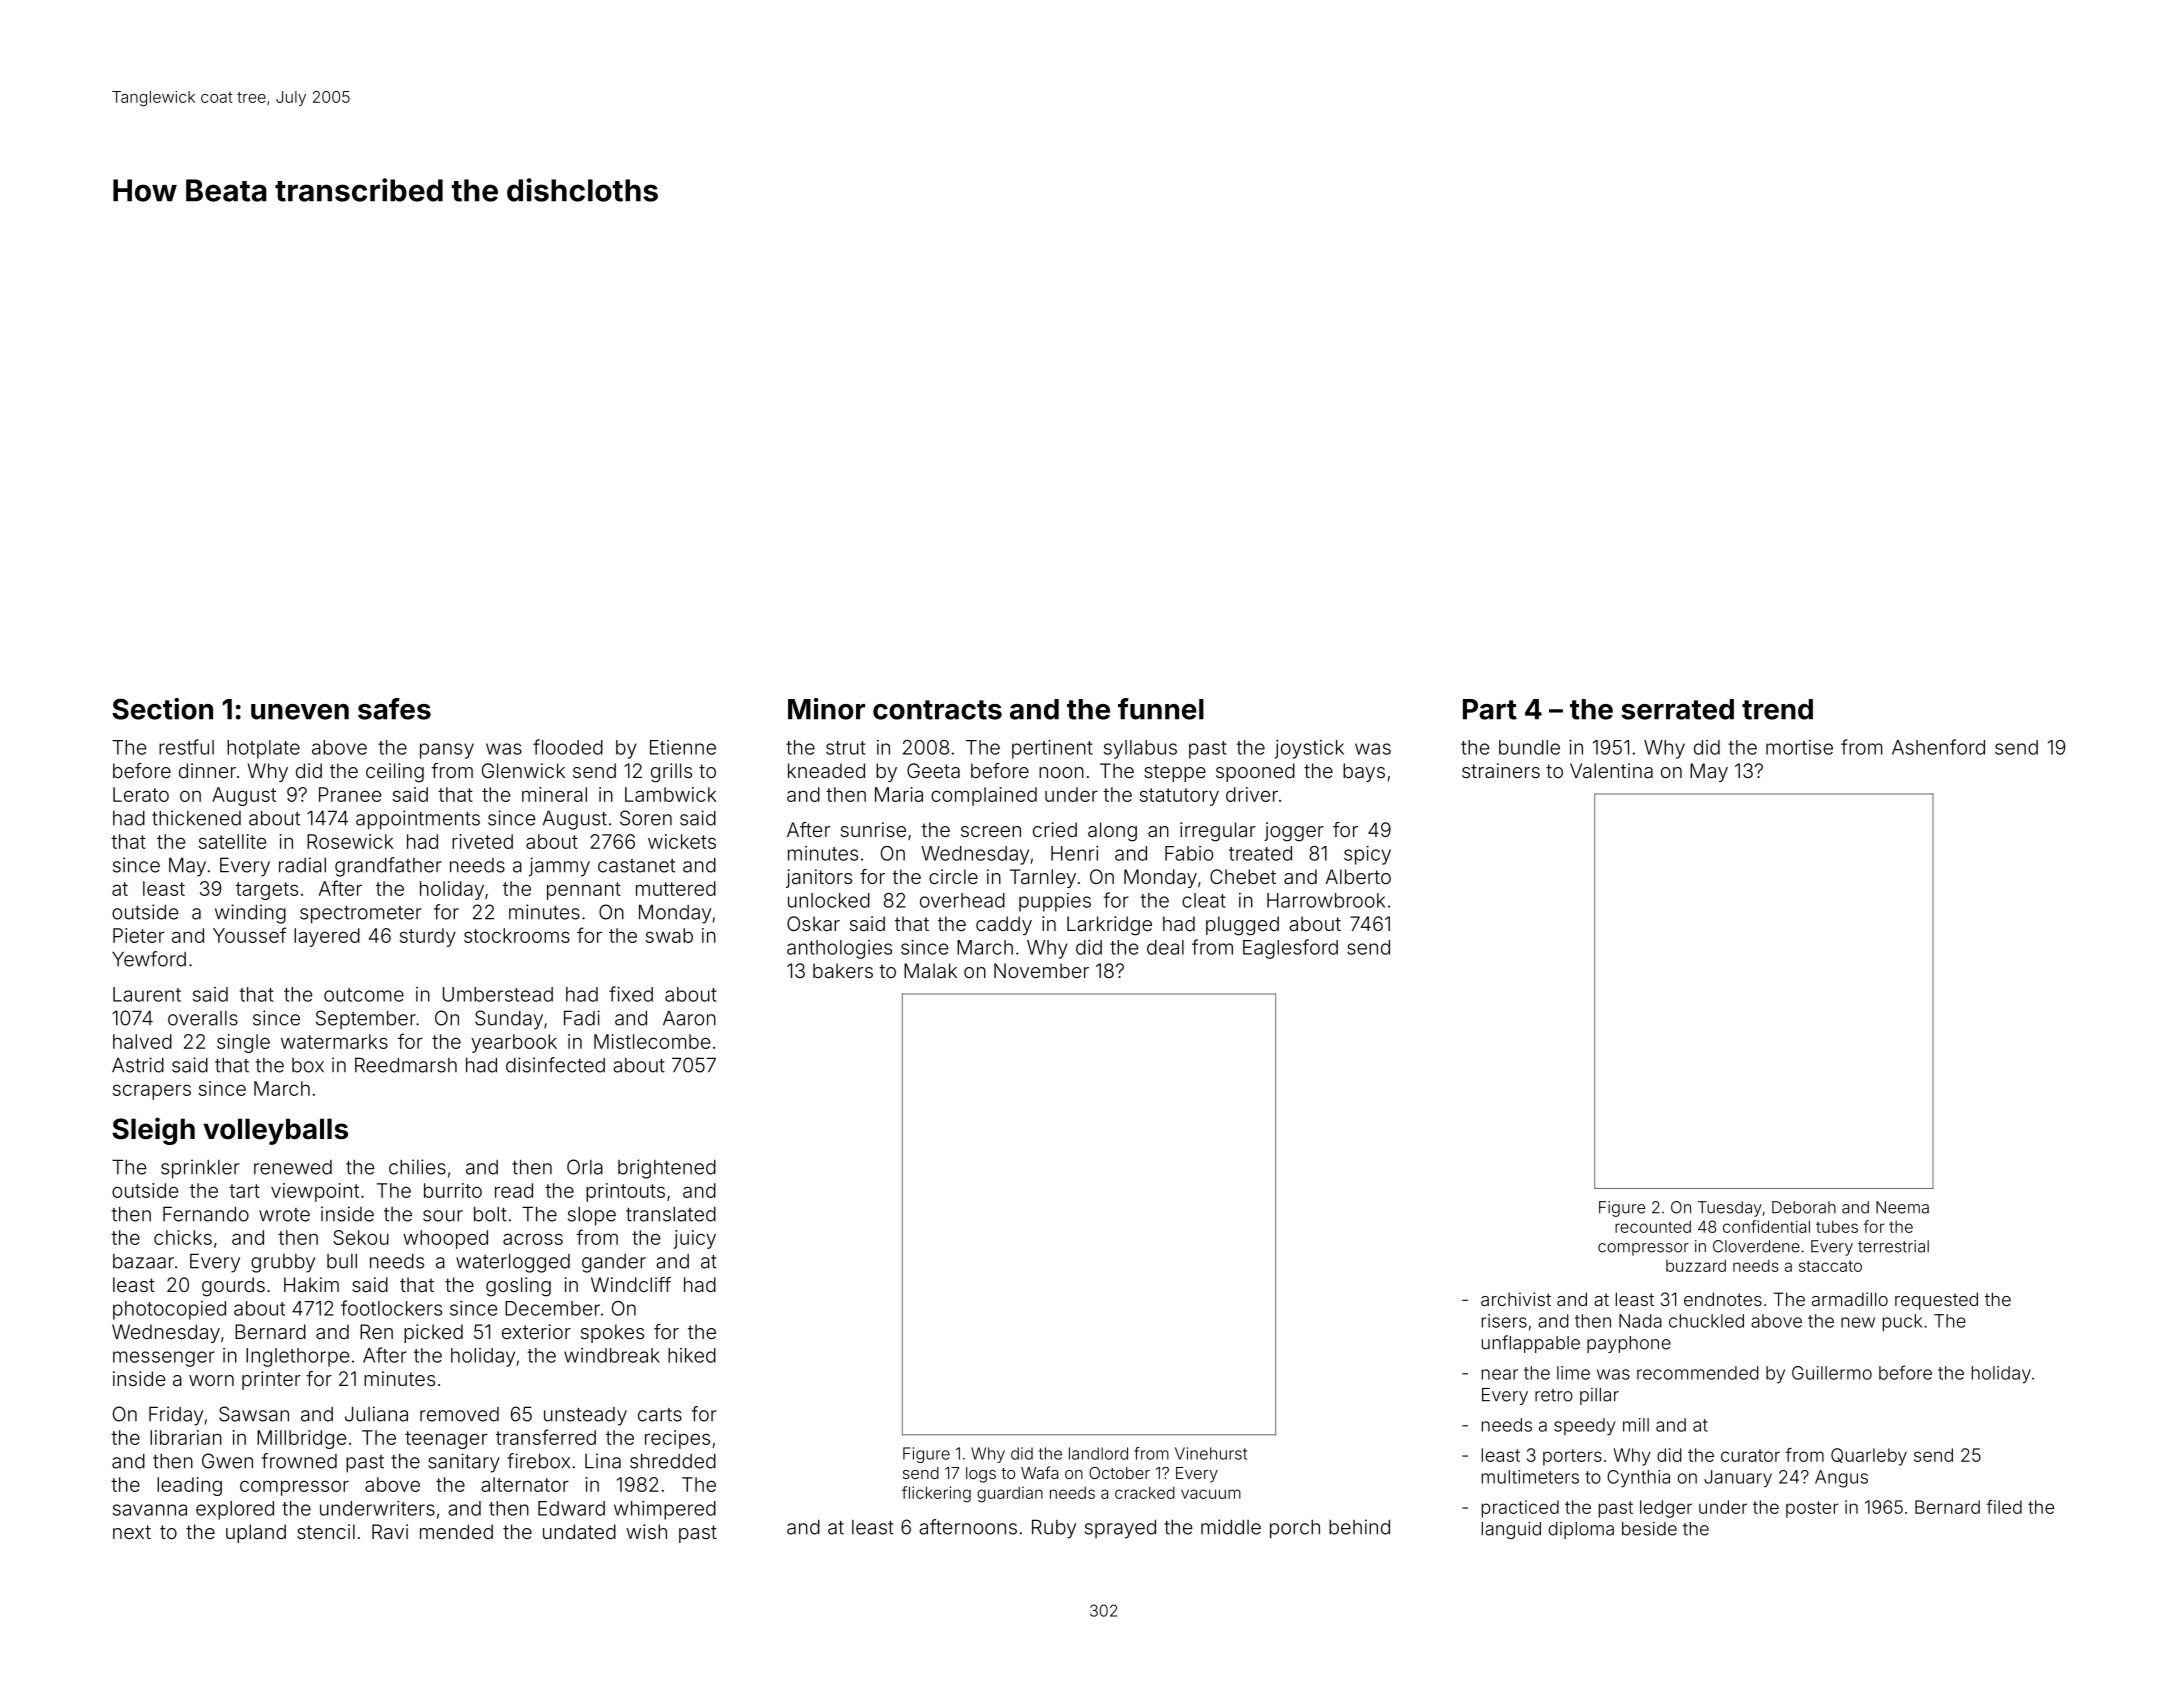 The width and height of the screenshot is (2178, 1683). What do you see at coordinates (1098, 1453) in the screenshot?
I see `landlord` at bounding box center [1098, 1453].
